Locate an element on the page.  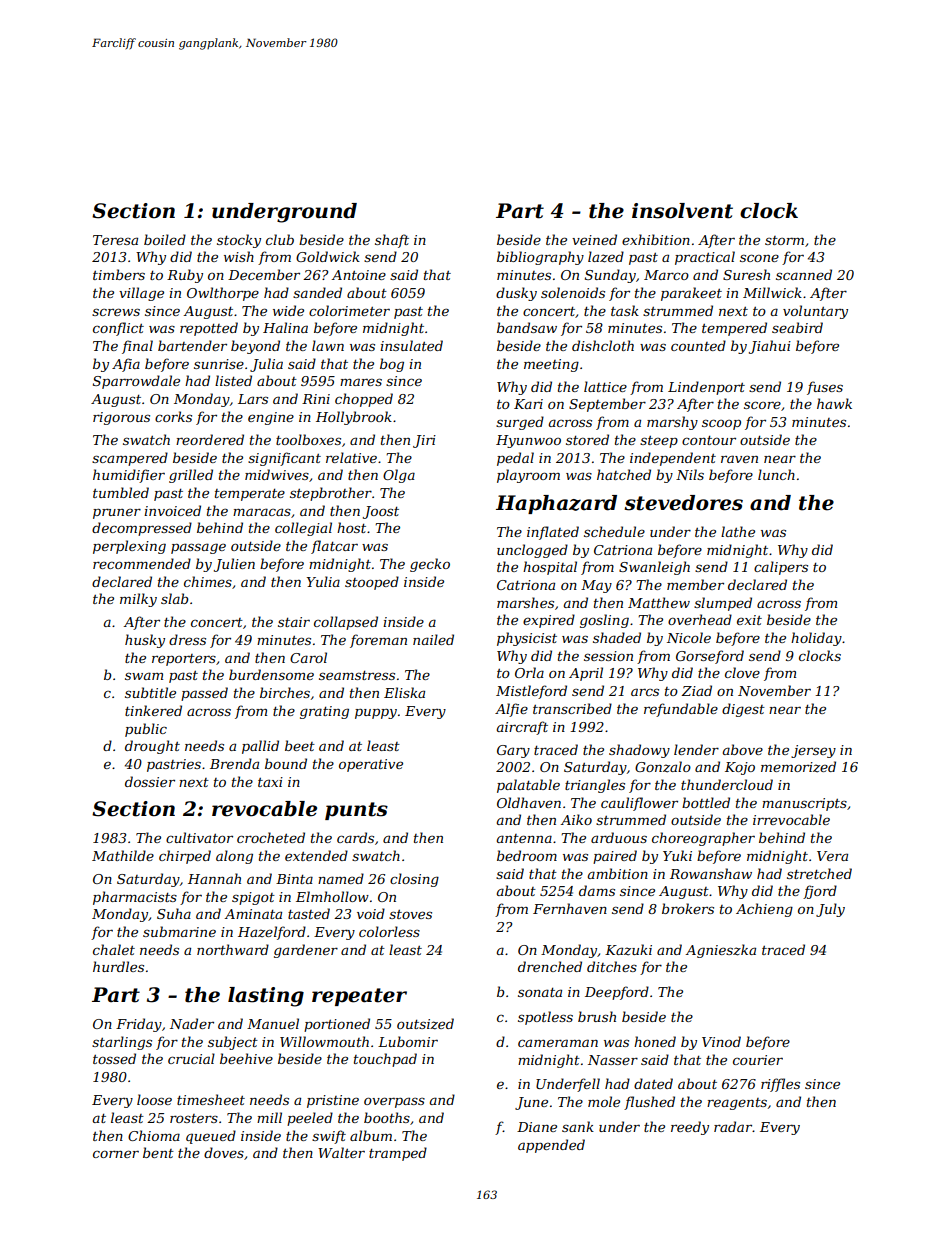
slab is located at coordinates (175, 598).
